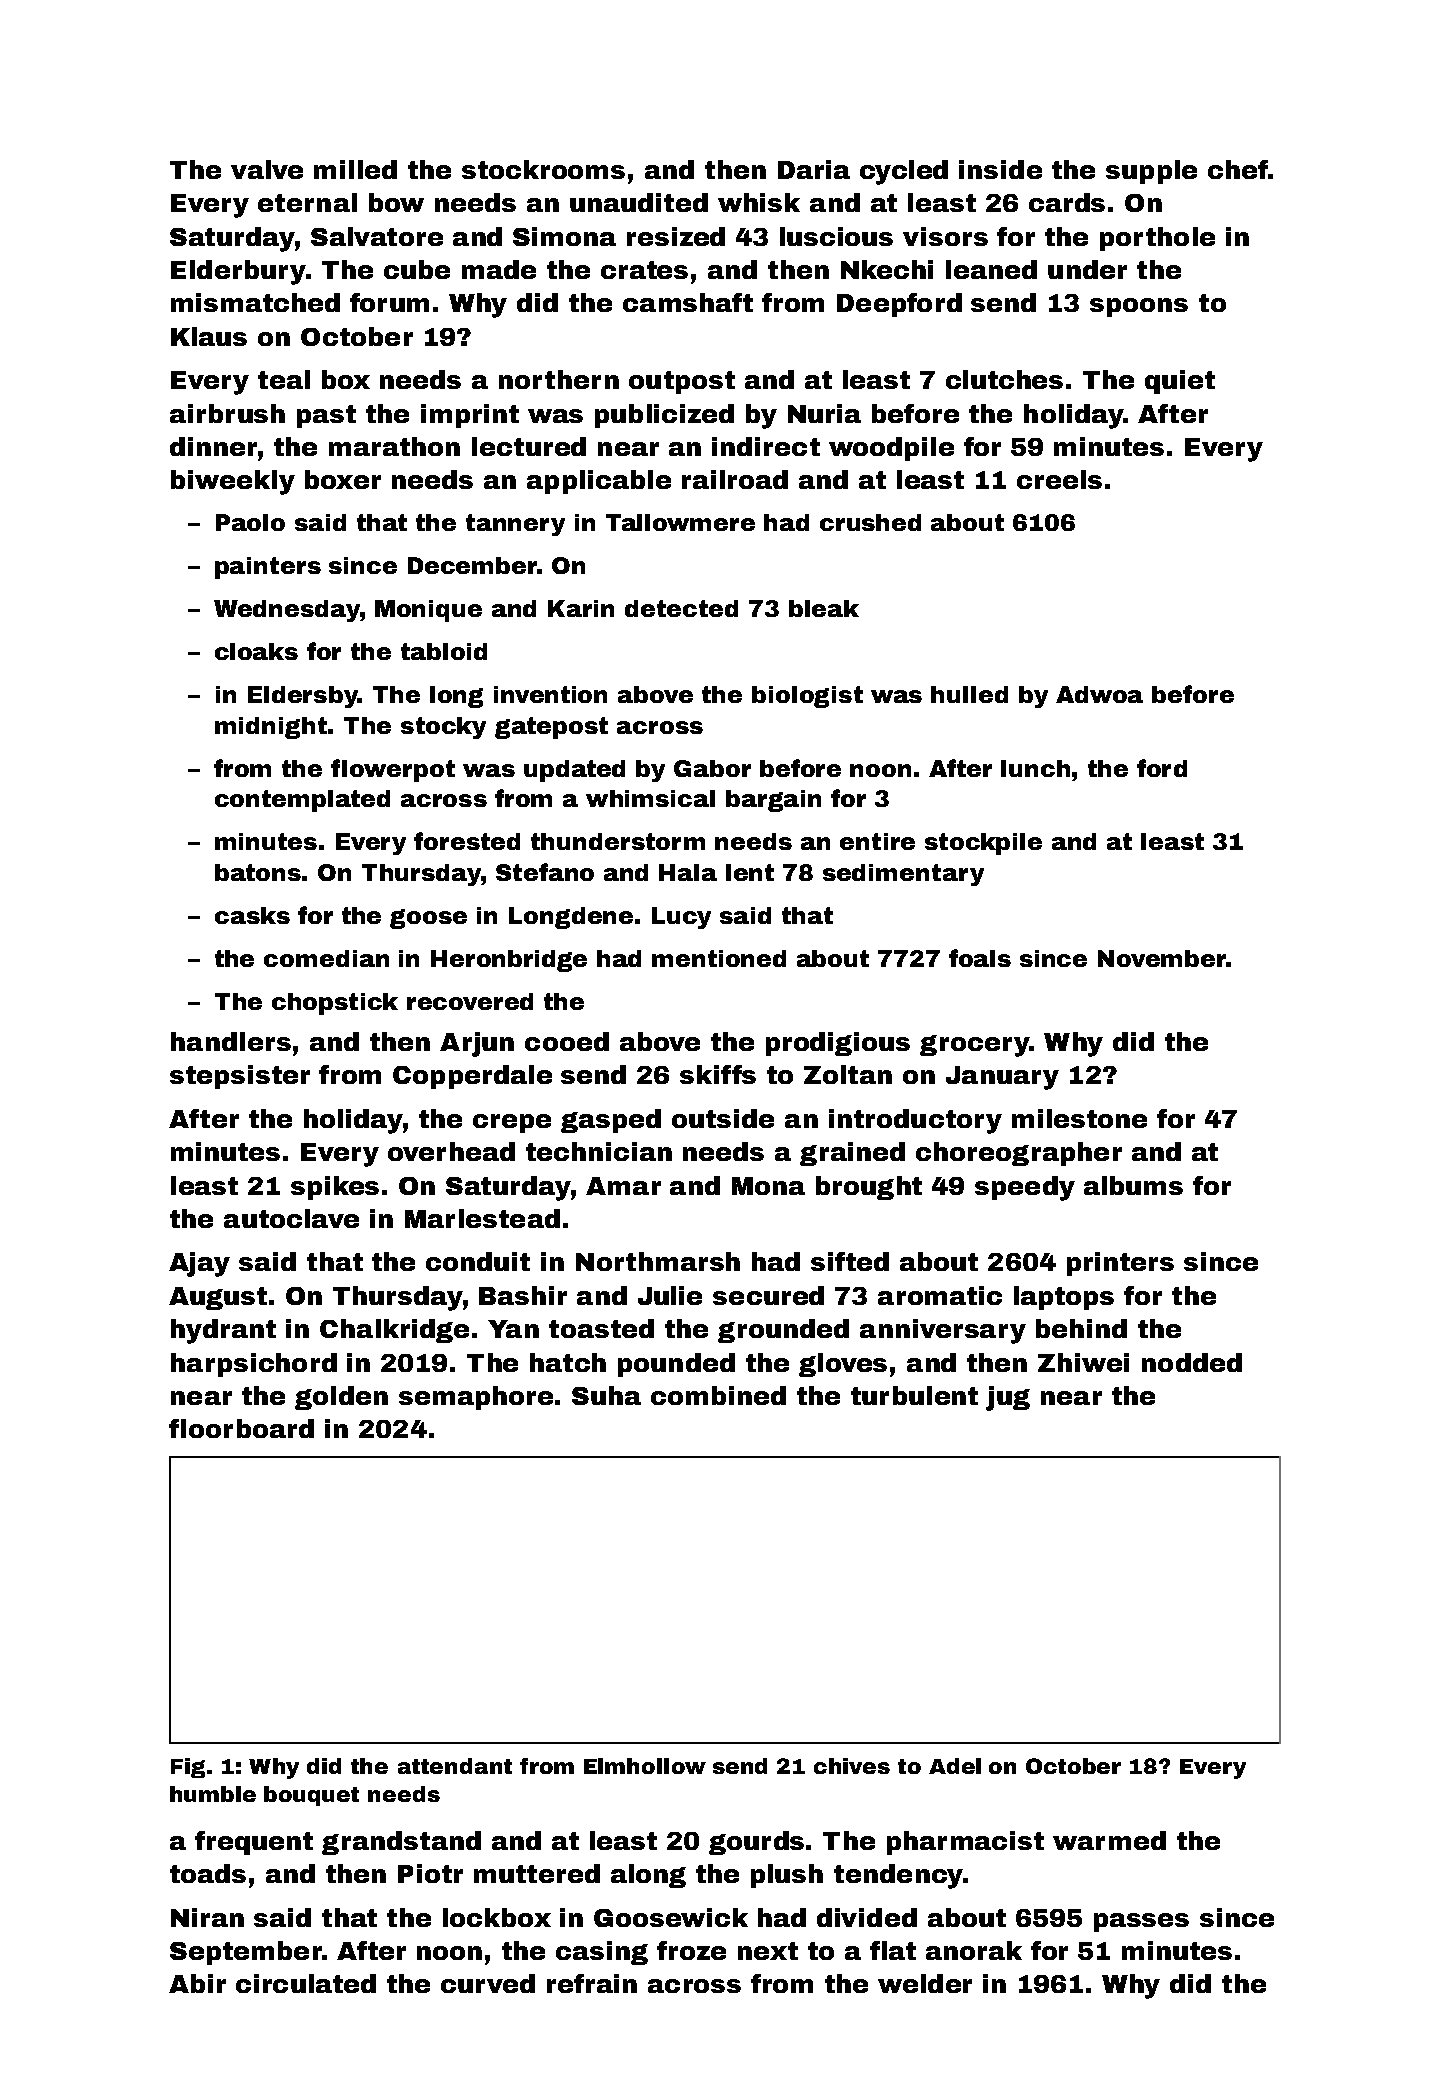 Image resolution: width=1450 pixels, height=2100 pixels. I want to click on refrain, so click(592, 1983).
